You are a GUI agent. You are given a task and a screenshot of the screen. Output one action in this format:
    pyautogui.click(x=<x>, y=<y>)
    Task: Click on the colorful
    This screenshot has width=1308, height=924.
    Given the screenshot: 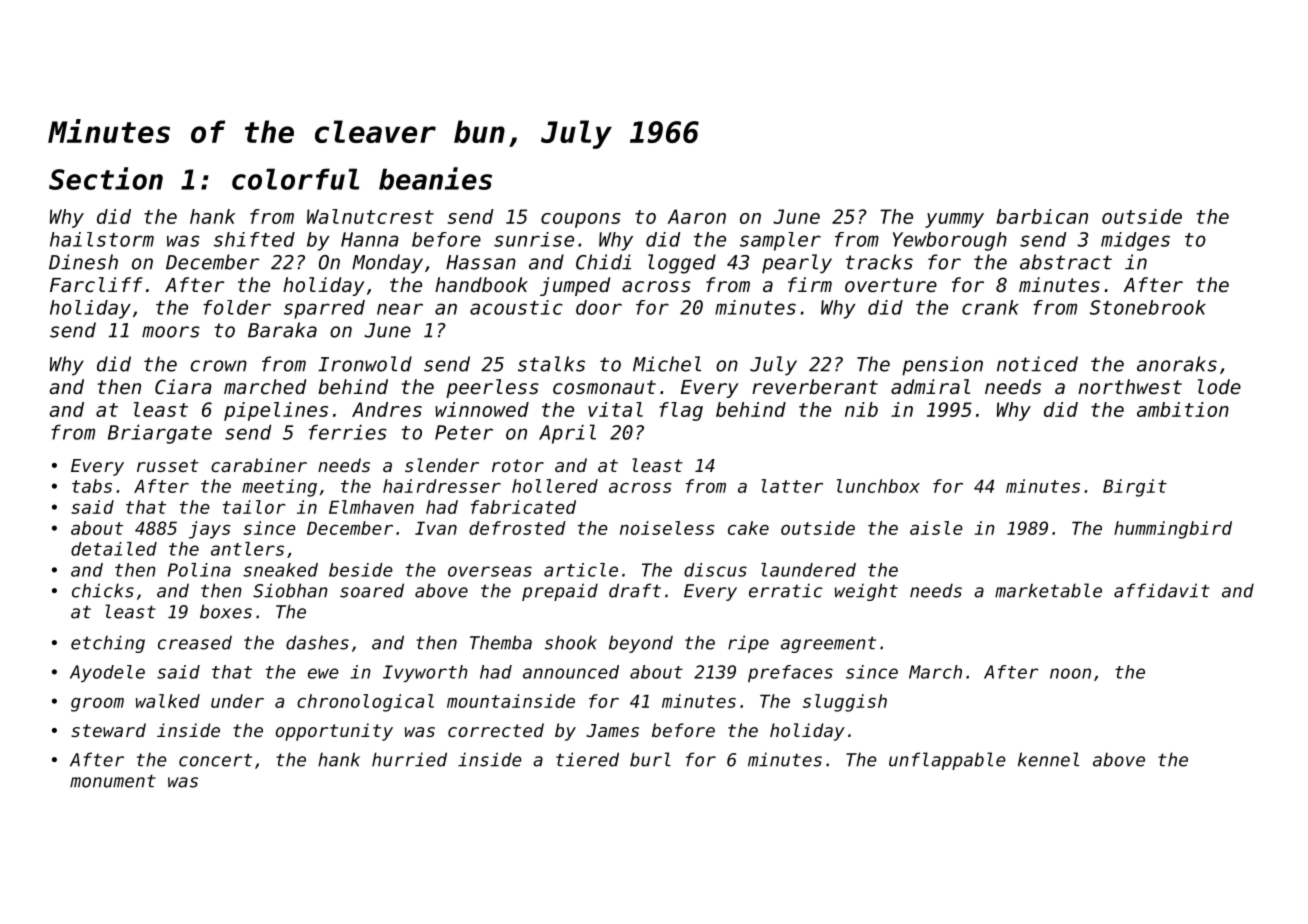 What is the action you would take?
    pyautogui.click(x=295, y=179)
